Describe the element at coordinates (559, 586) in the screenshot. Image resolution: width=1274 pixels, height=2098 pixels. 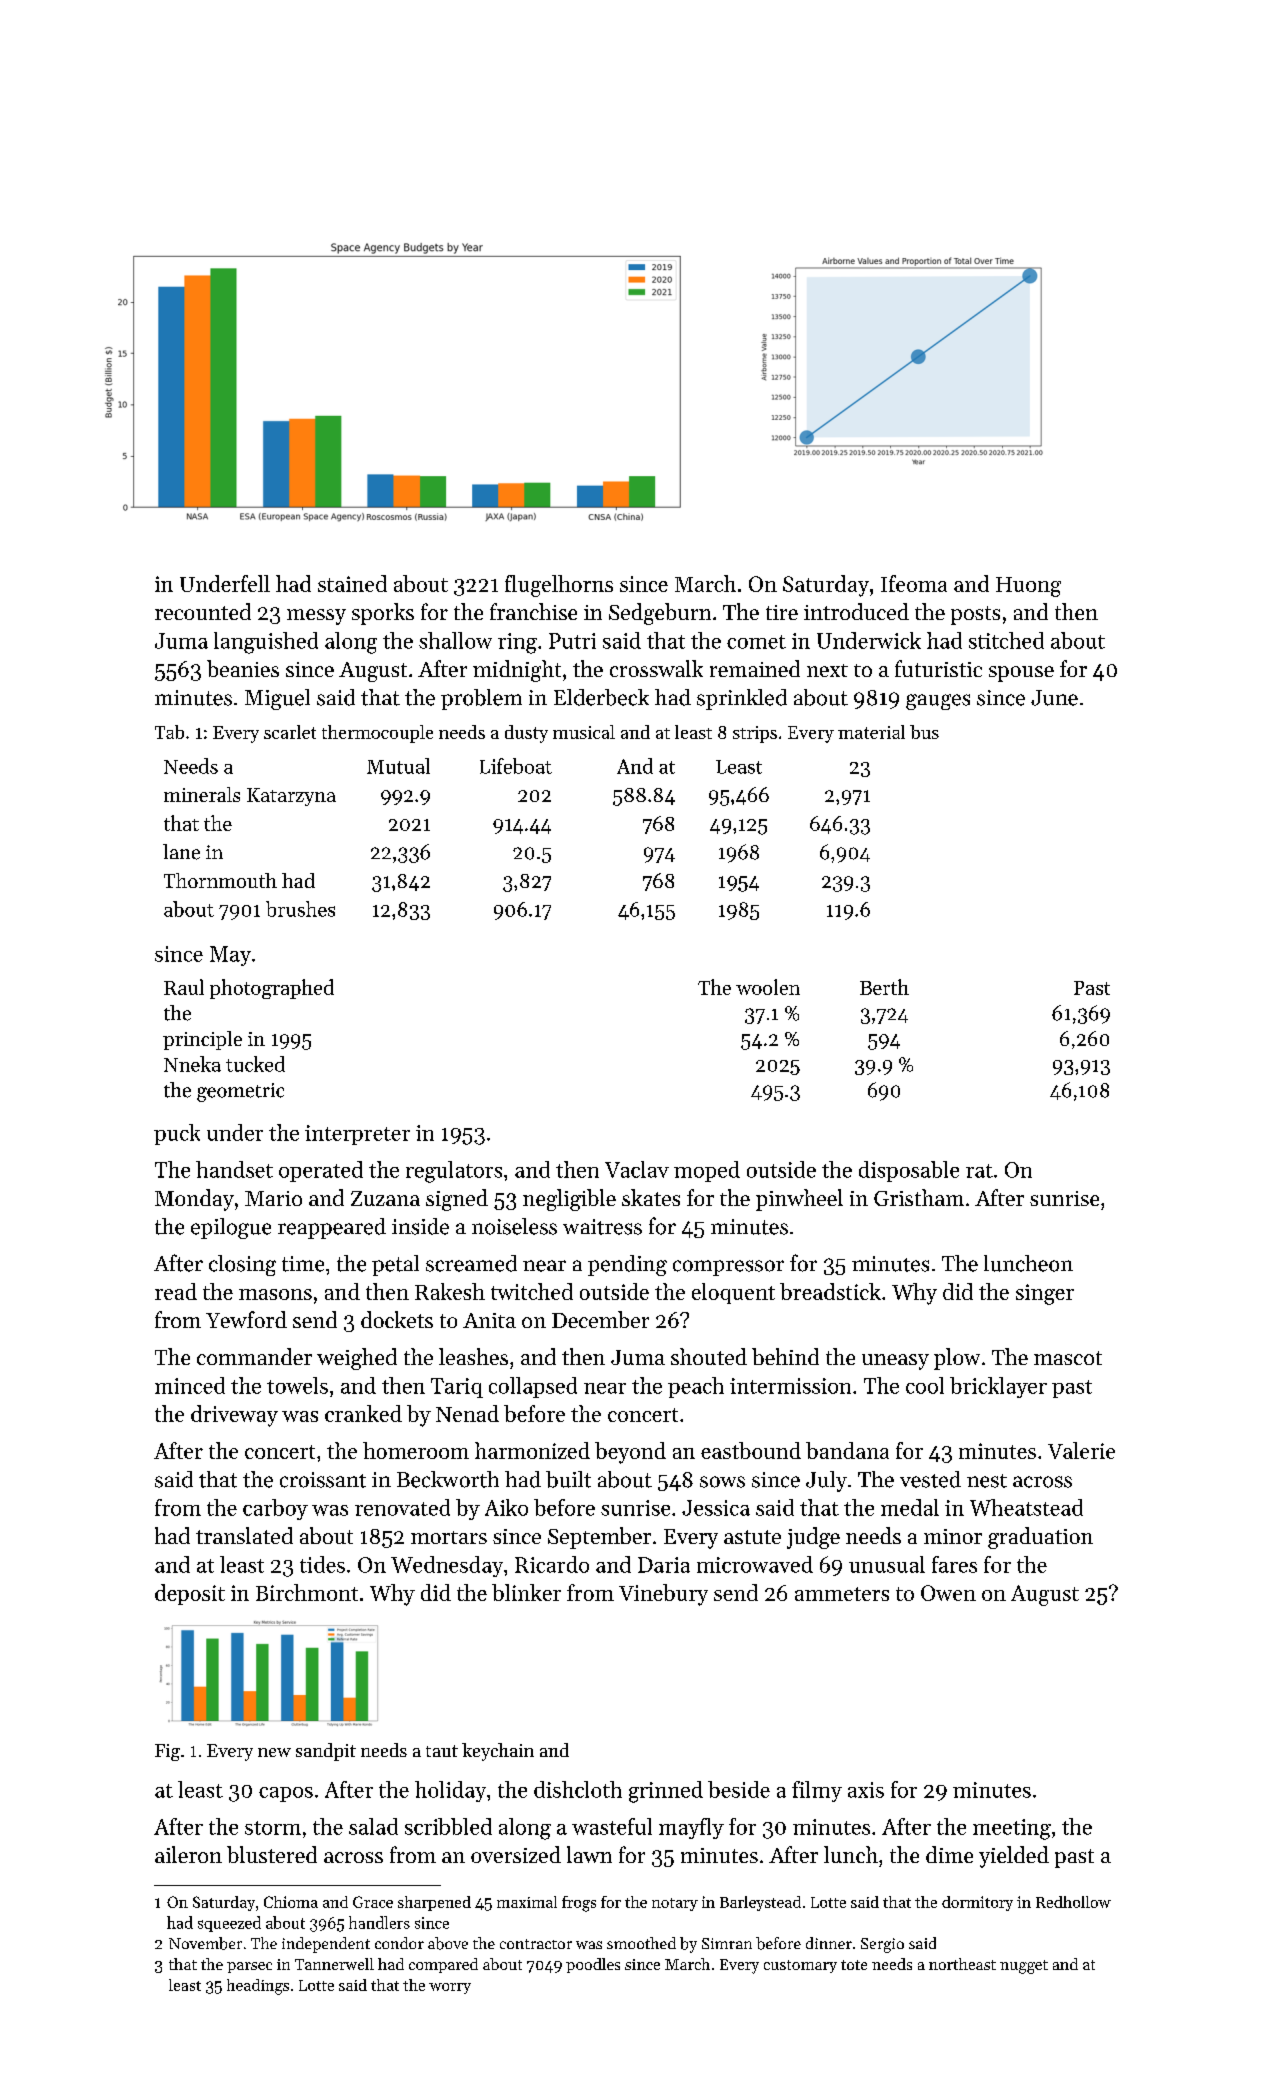
I see `flugelhorns` at that location.
